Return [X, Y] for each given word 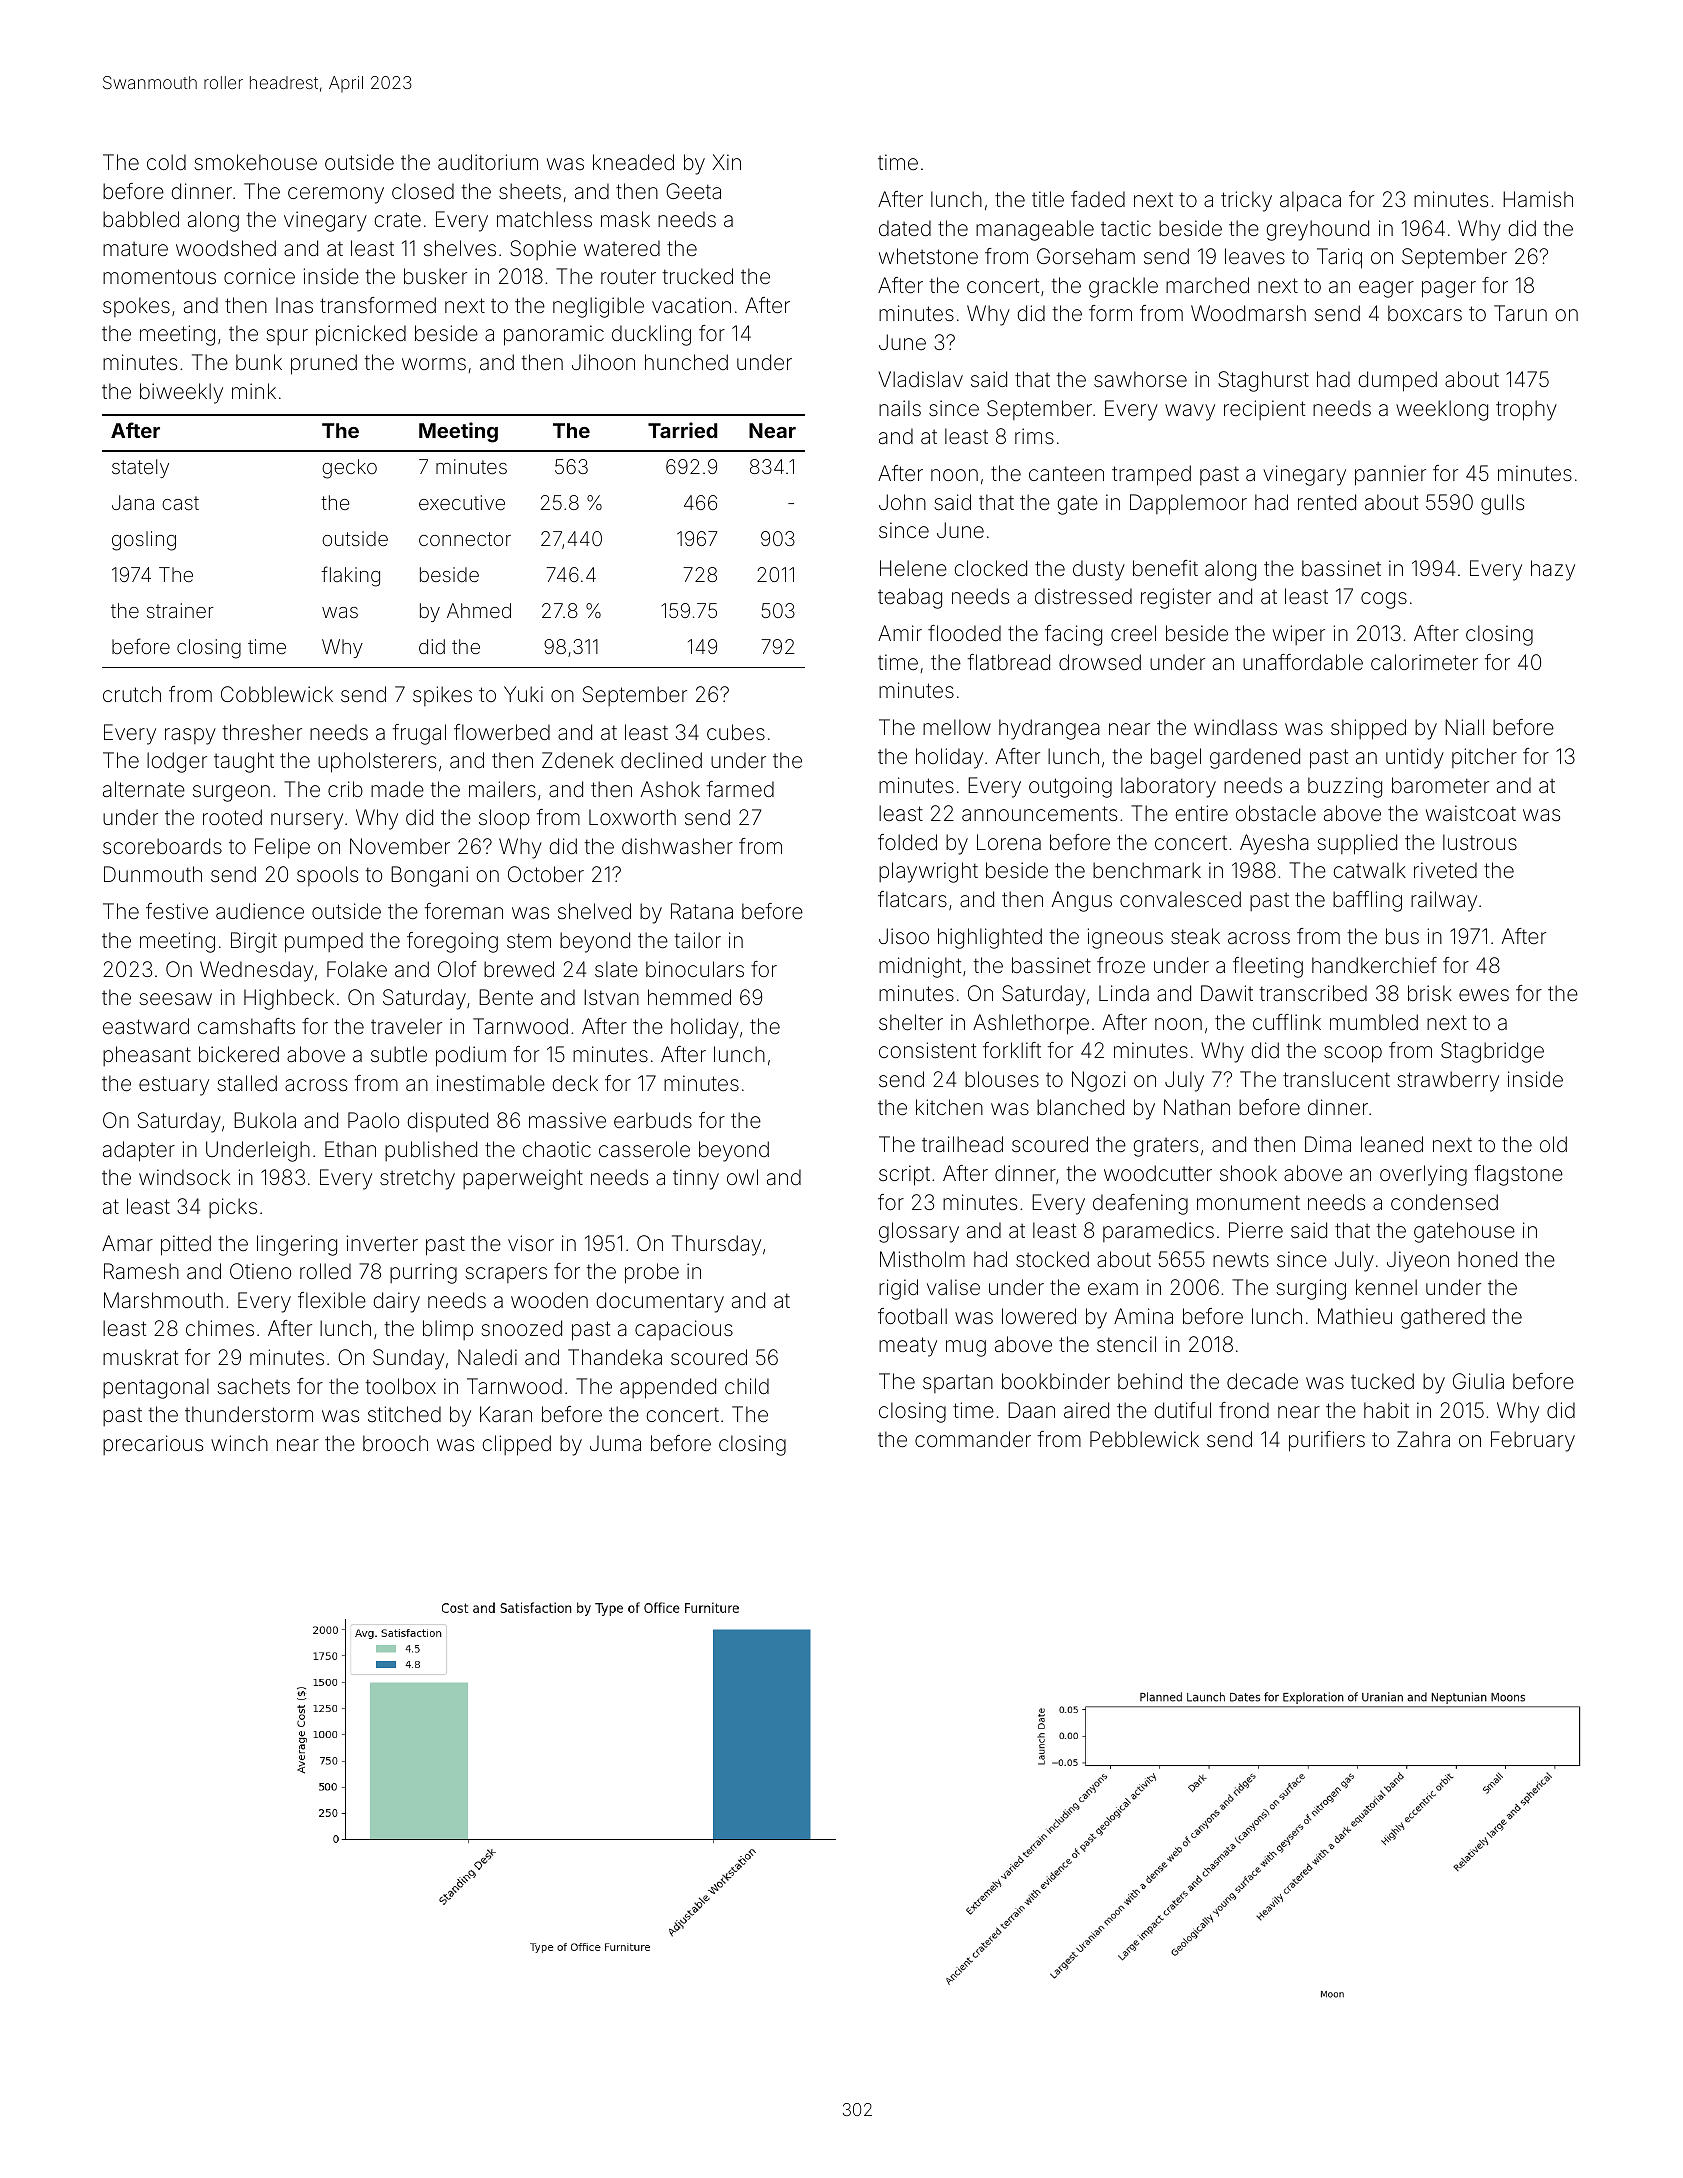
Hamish [1538, 199]
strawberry [1448, 1081]
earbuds [653, 1120]
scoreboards [162, 846]
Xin [726, 162]
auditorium [488, 162]
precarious [153, 1445]
